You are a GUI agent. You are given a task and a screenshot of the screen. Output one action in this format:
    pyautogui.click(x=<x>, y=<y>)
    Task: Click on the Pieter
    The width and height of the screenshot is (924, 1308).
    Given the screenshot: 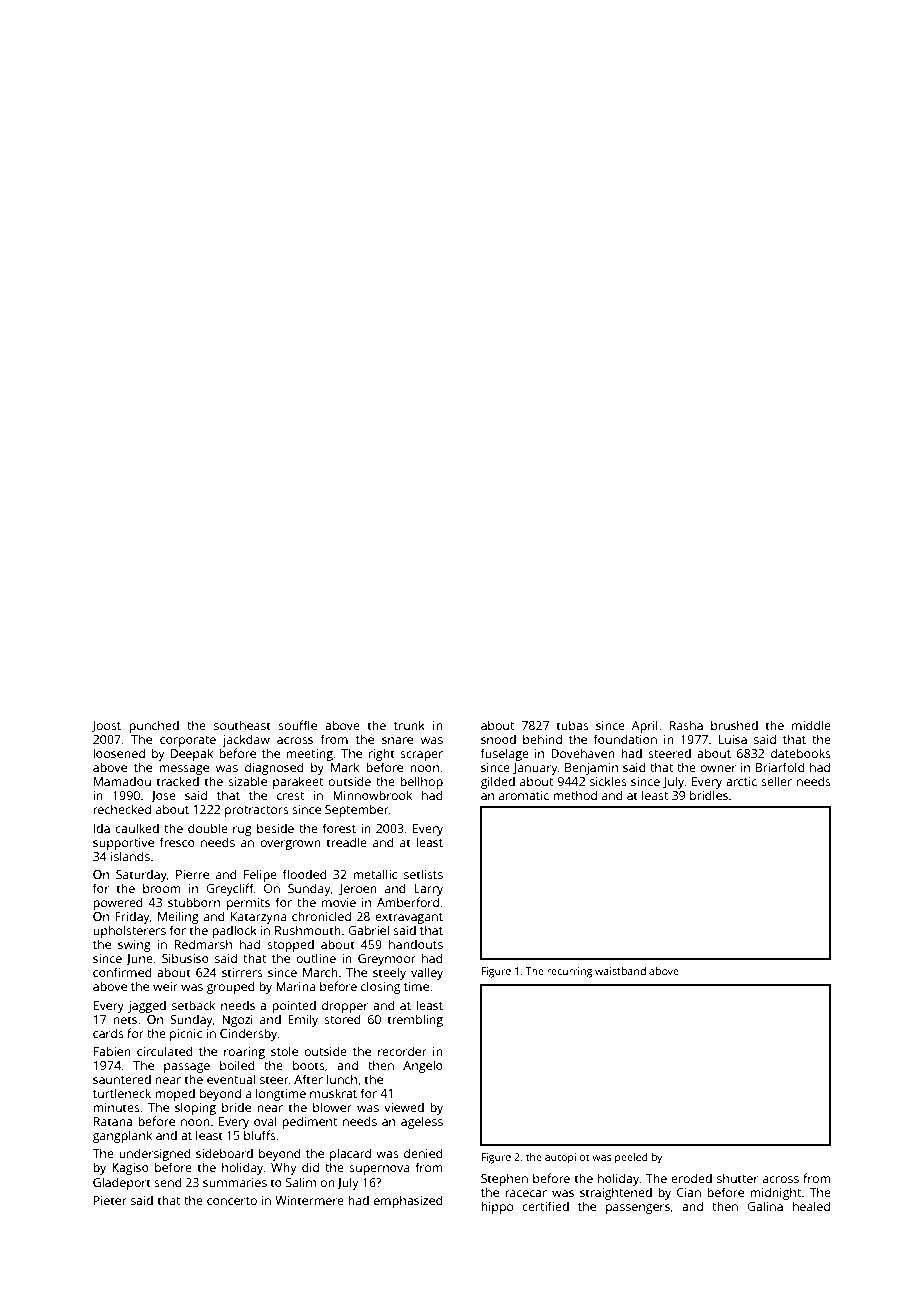 What is the action you would take?
    pyautogui.click(x=110, y=1200)
